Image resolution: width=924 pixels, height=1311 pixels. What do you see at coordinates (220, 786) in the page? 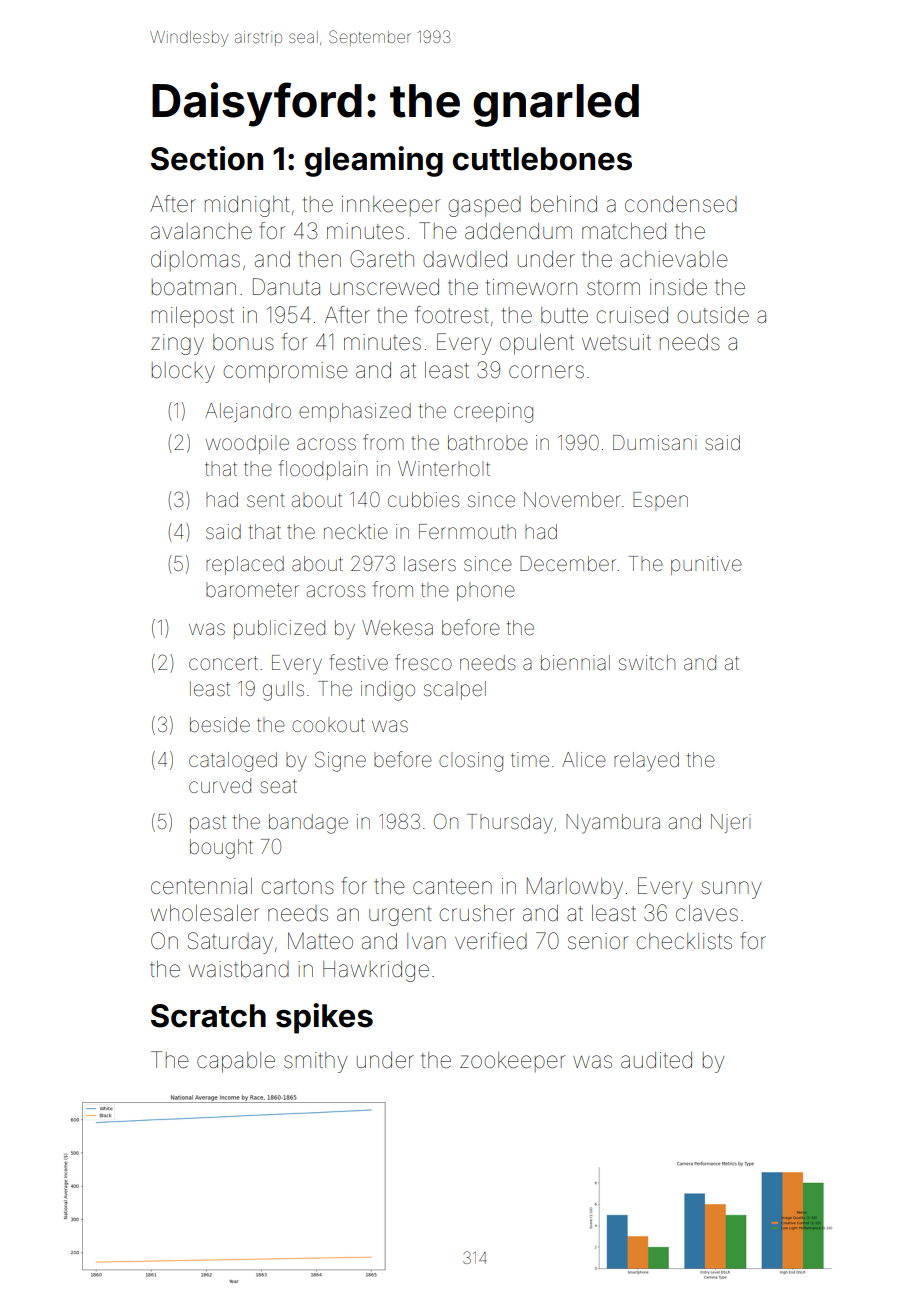
I see `curved` at bounding box center [220, 786].
